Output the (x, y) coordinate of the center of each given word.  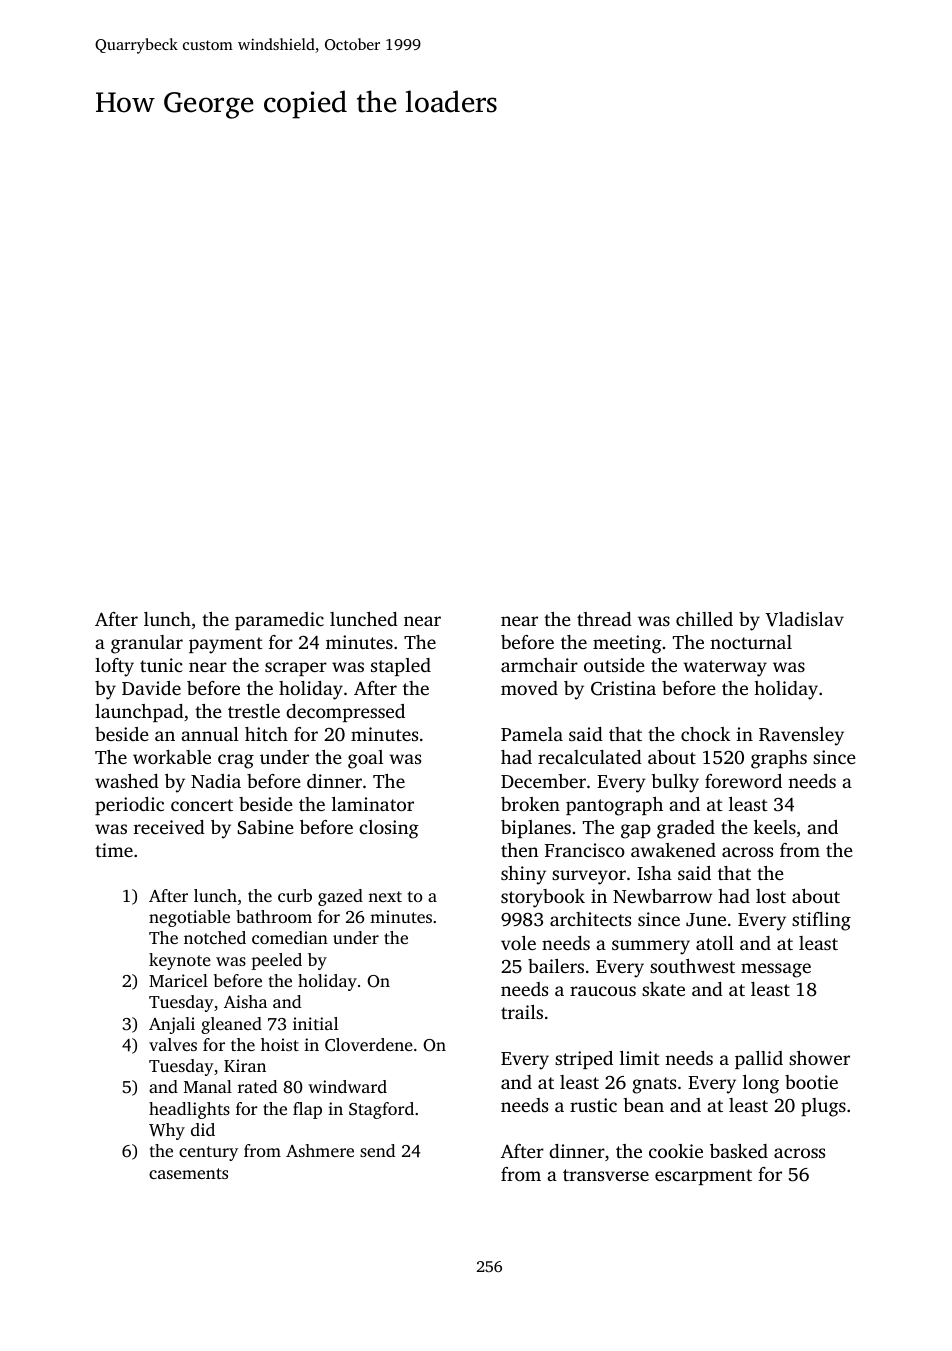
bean (643, 1105)
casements (188, 1173)
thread (604, 619)
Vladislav (804, 619)
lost (771, 896)
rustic (593, 1105)
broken (530, 804)
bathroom (274, 916)
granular (147, 644)
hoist (280, 1044)
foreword (743, 781)
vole (518, 943)
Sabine (266, 827)
